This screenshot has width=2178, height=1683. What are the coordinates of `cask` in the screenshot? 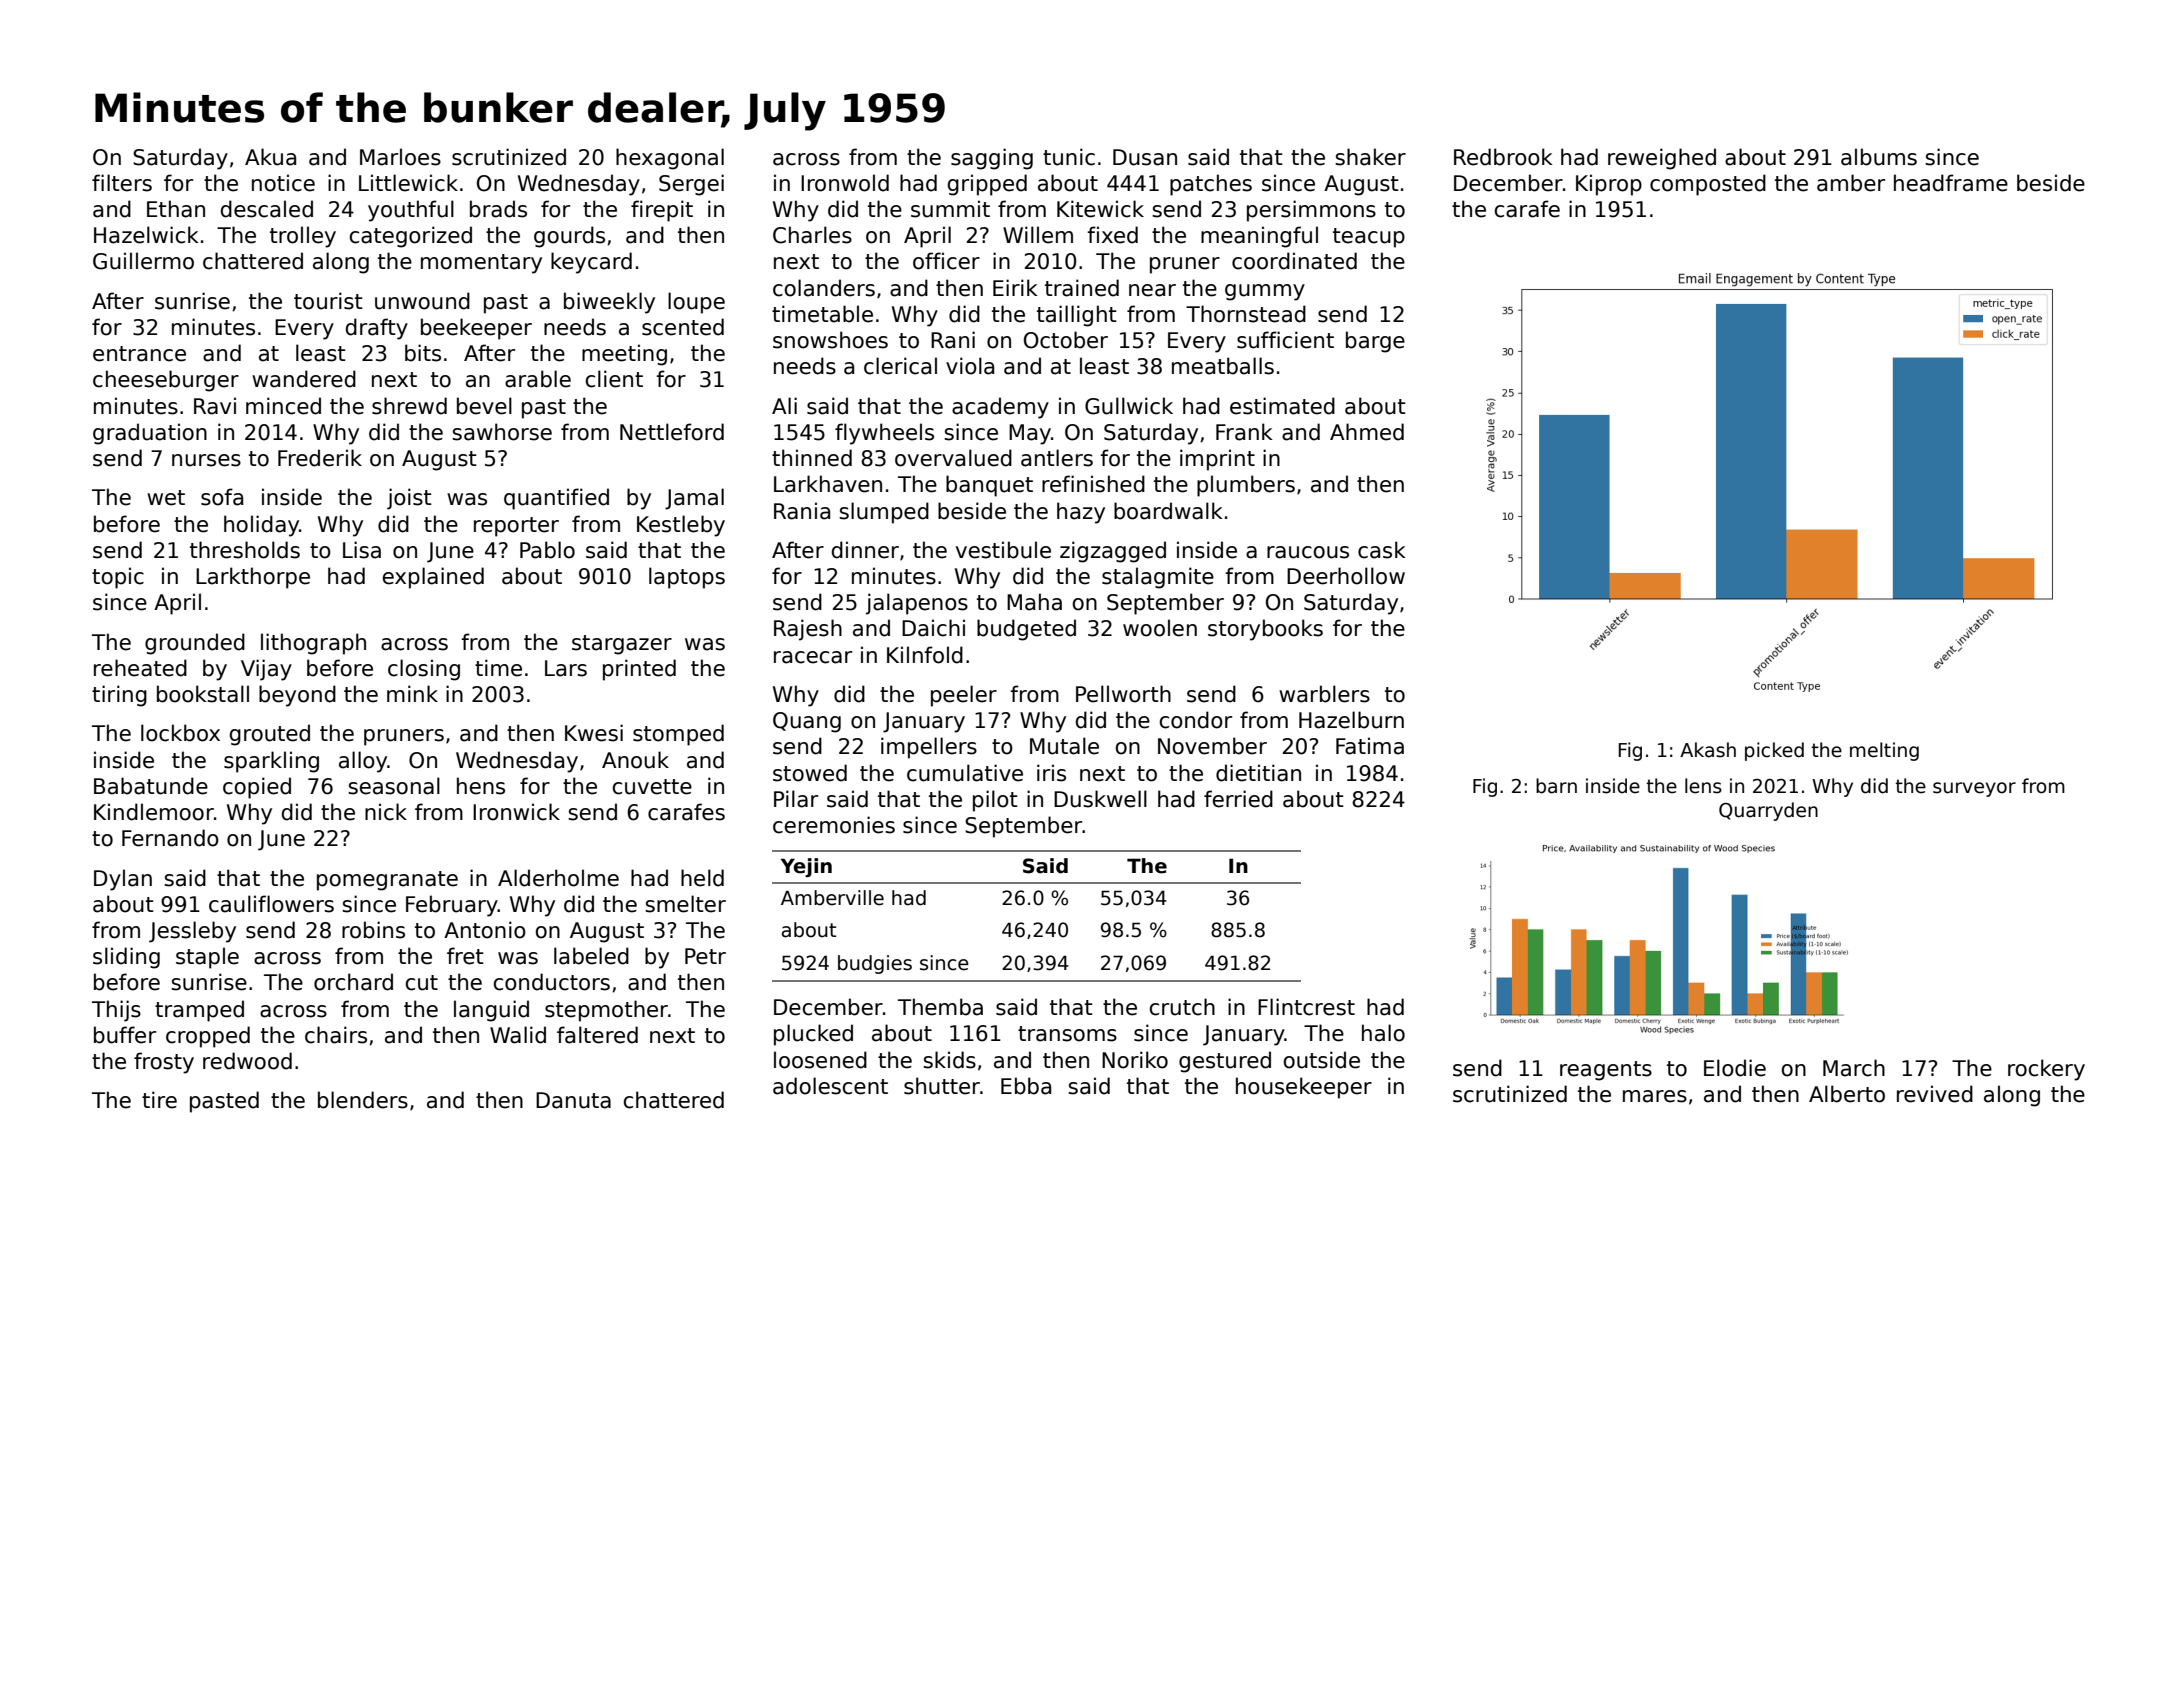 It's located at (1382, 550).
